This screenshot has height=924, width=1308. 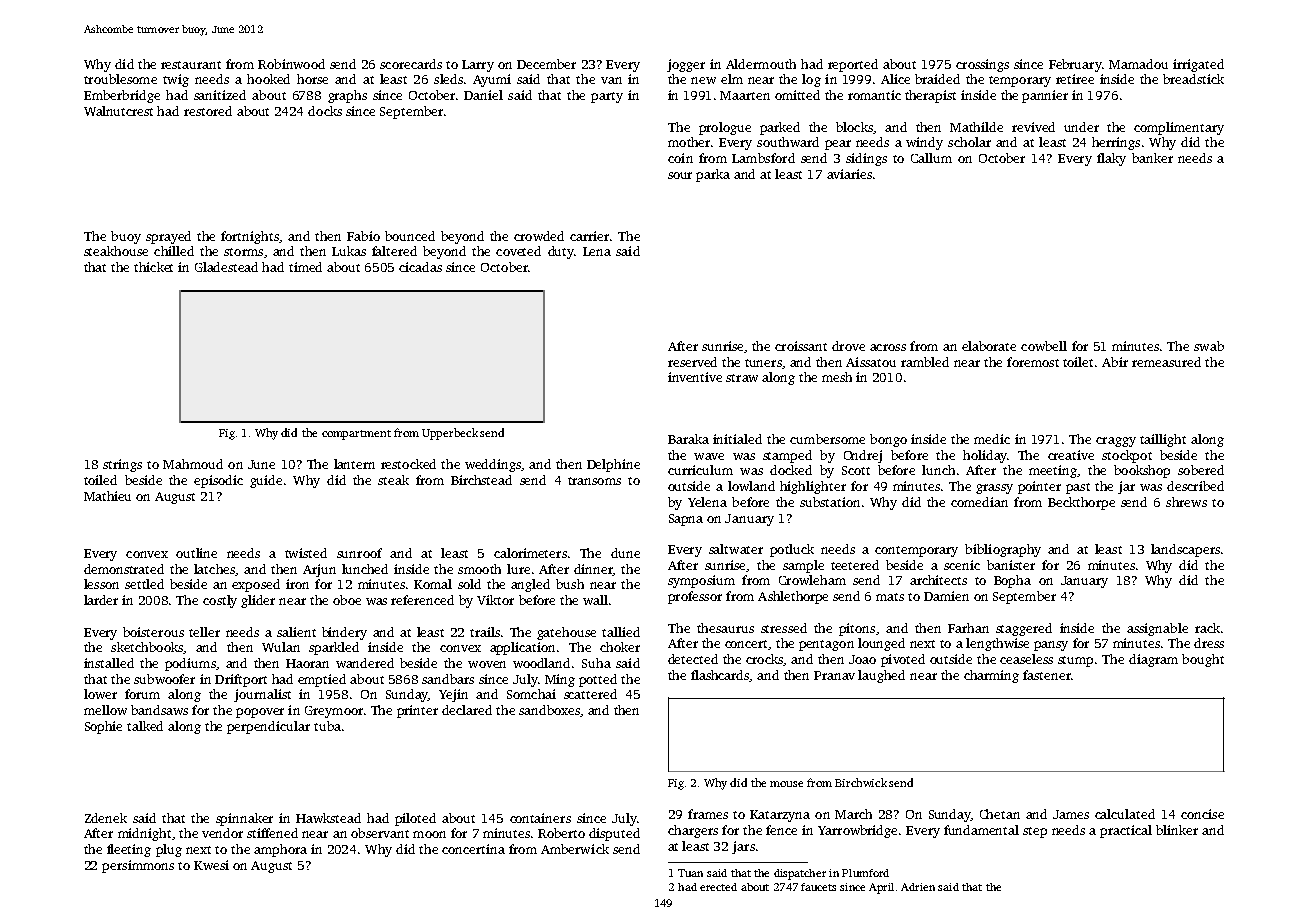 What do you see at coordinates (686, 65) in the screenshot?
I see `jogger` at bounding box center [686, 65].
